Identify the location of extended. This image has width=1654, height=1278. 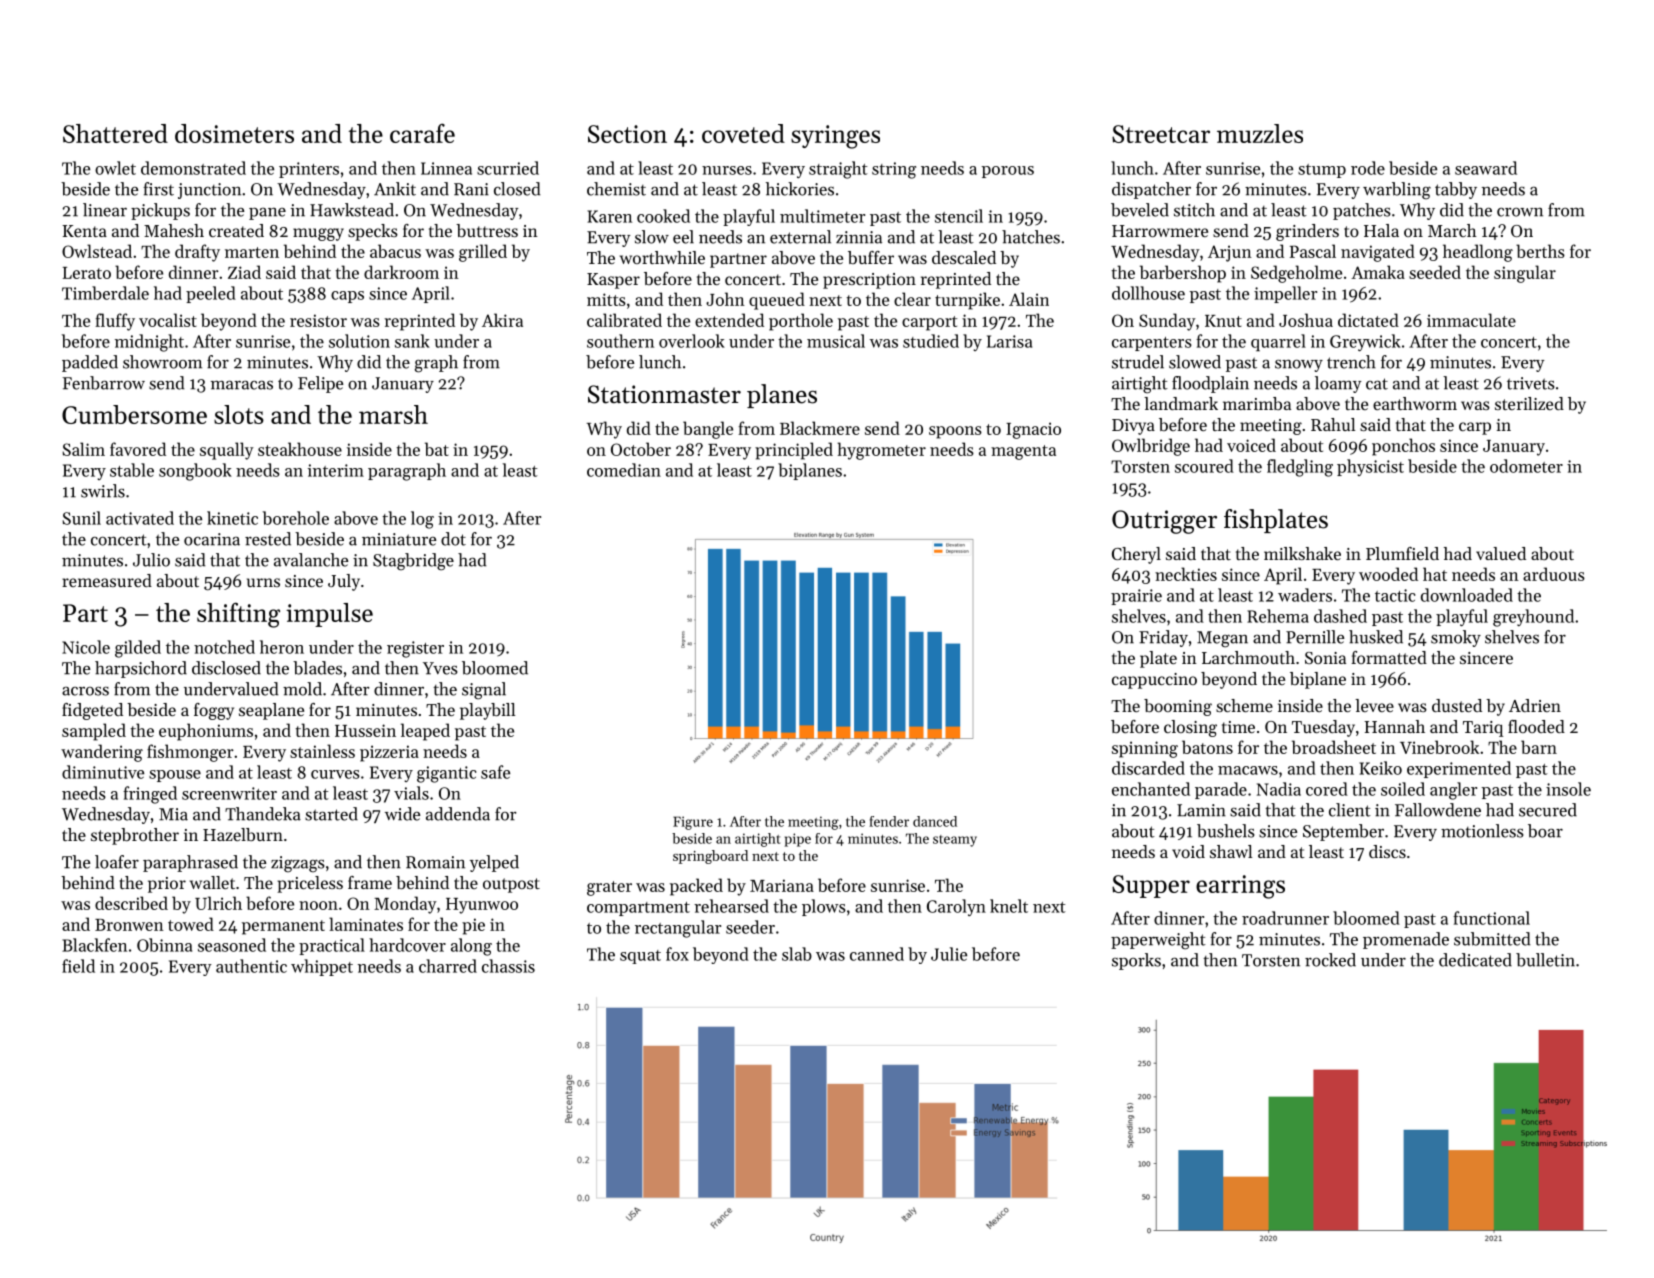
(729, 320).
